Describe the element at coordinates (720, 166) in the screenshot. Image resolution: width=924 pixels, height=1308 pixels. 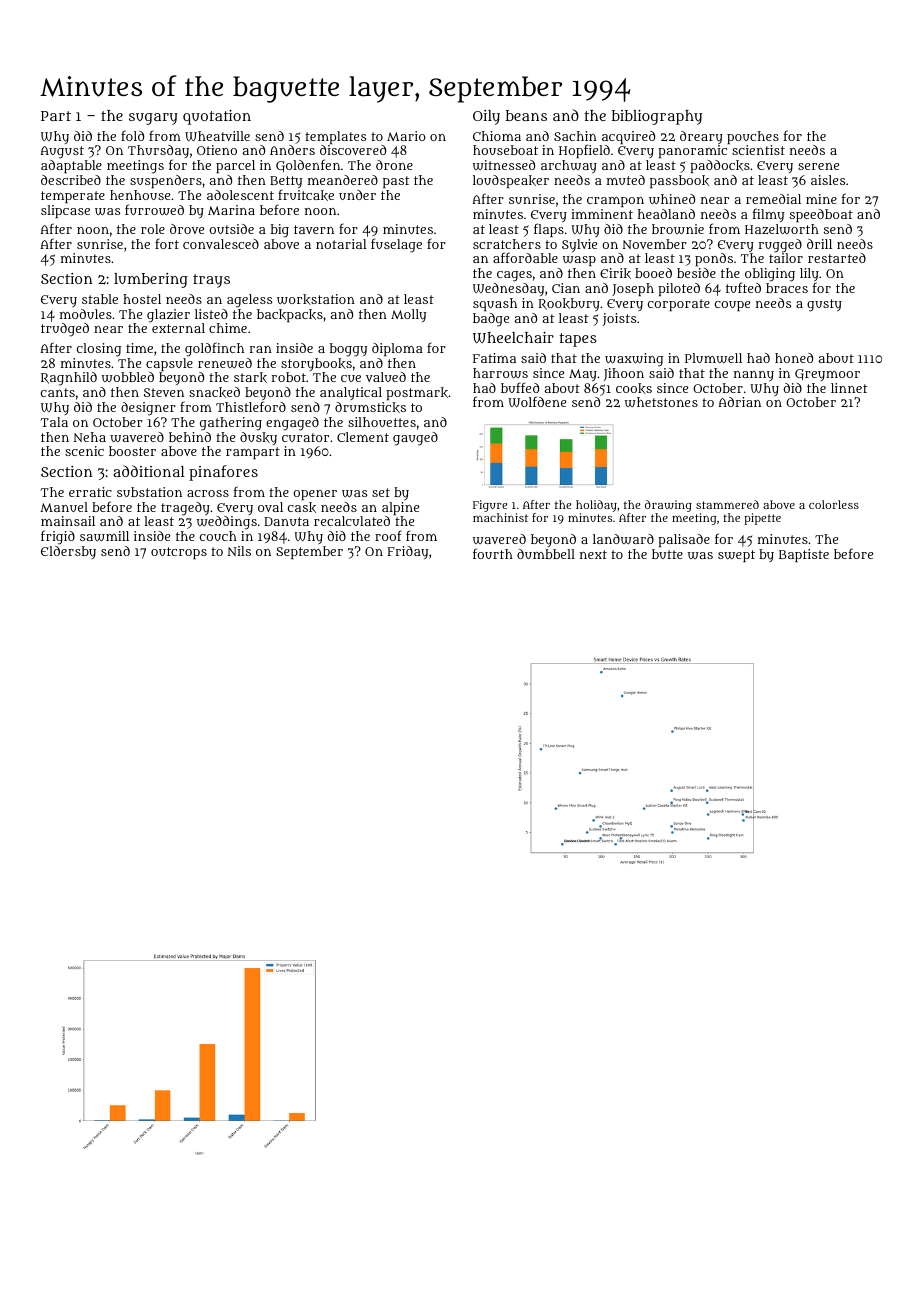
I see `paddocks` at that location.
